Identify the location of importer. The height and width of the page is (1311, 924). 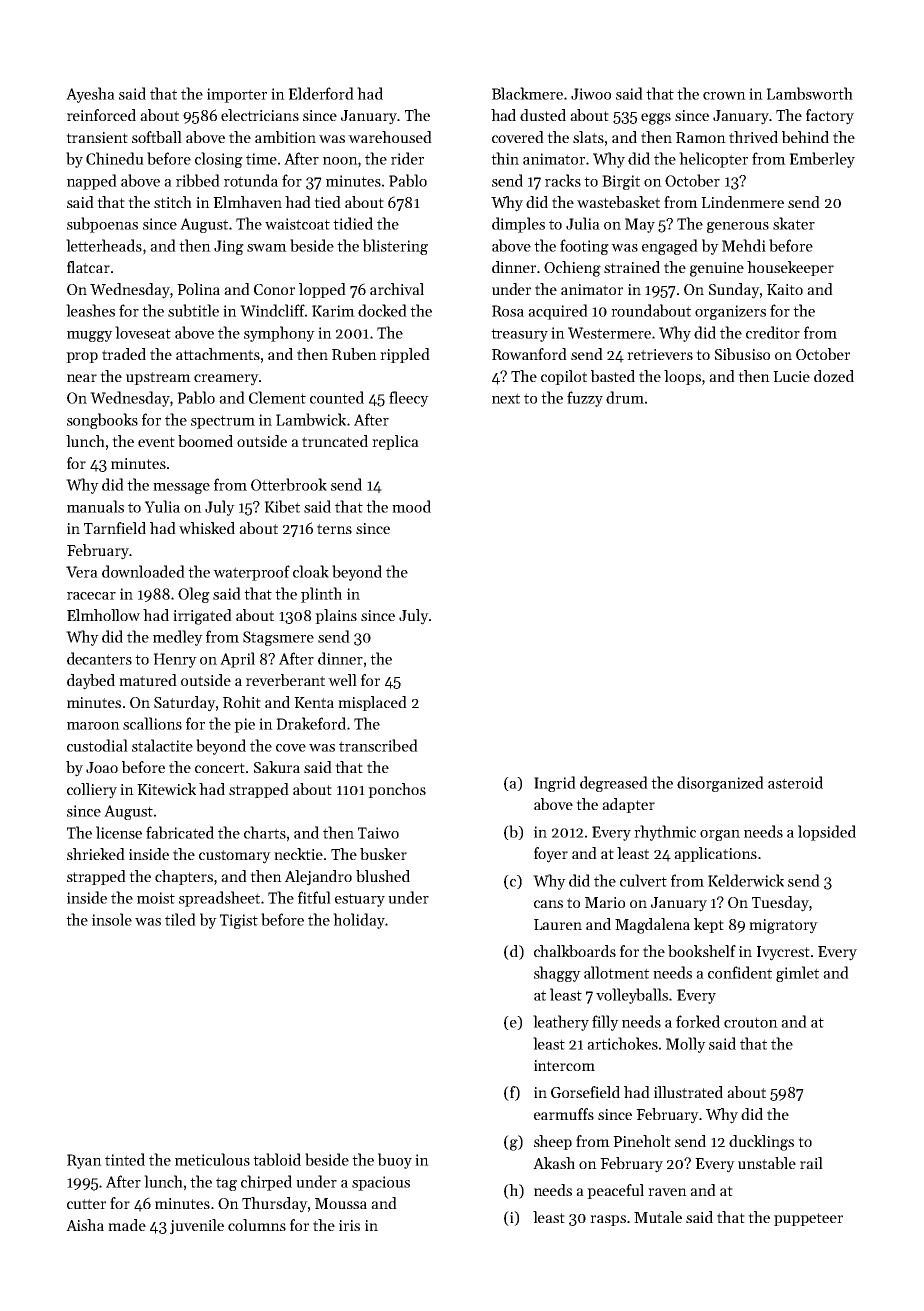
(237, 95).
